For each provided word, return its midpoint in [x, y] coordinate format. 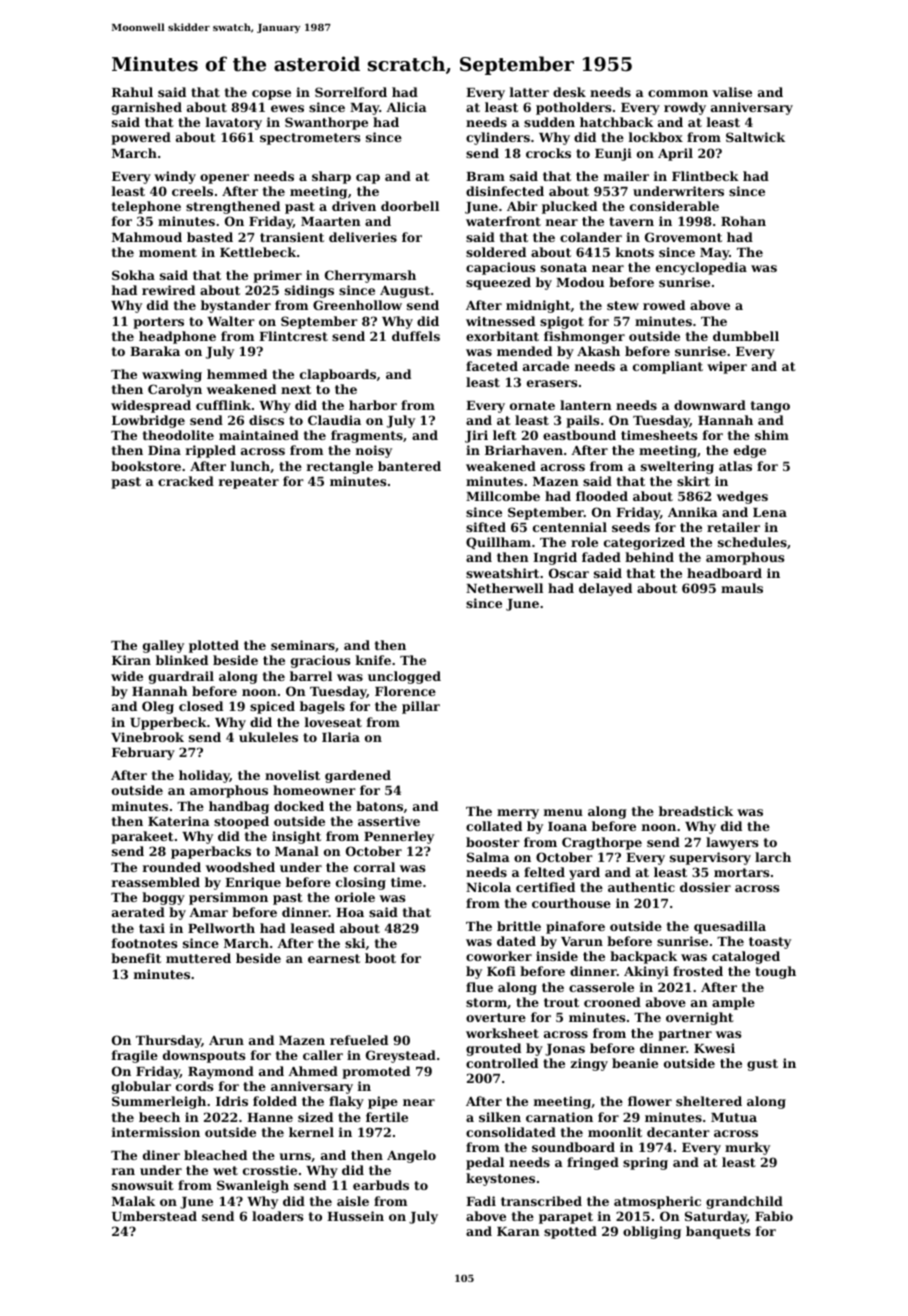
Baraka [155, 351]
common [678, 93]
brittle [519, 926]
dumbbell [746, 336]
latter [529, 92]
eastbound [579, 435]
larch [773, 857]
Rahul [132, 92]
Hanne [270, 1117]
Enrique [253, 883]
